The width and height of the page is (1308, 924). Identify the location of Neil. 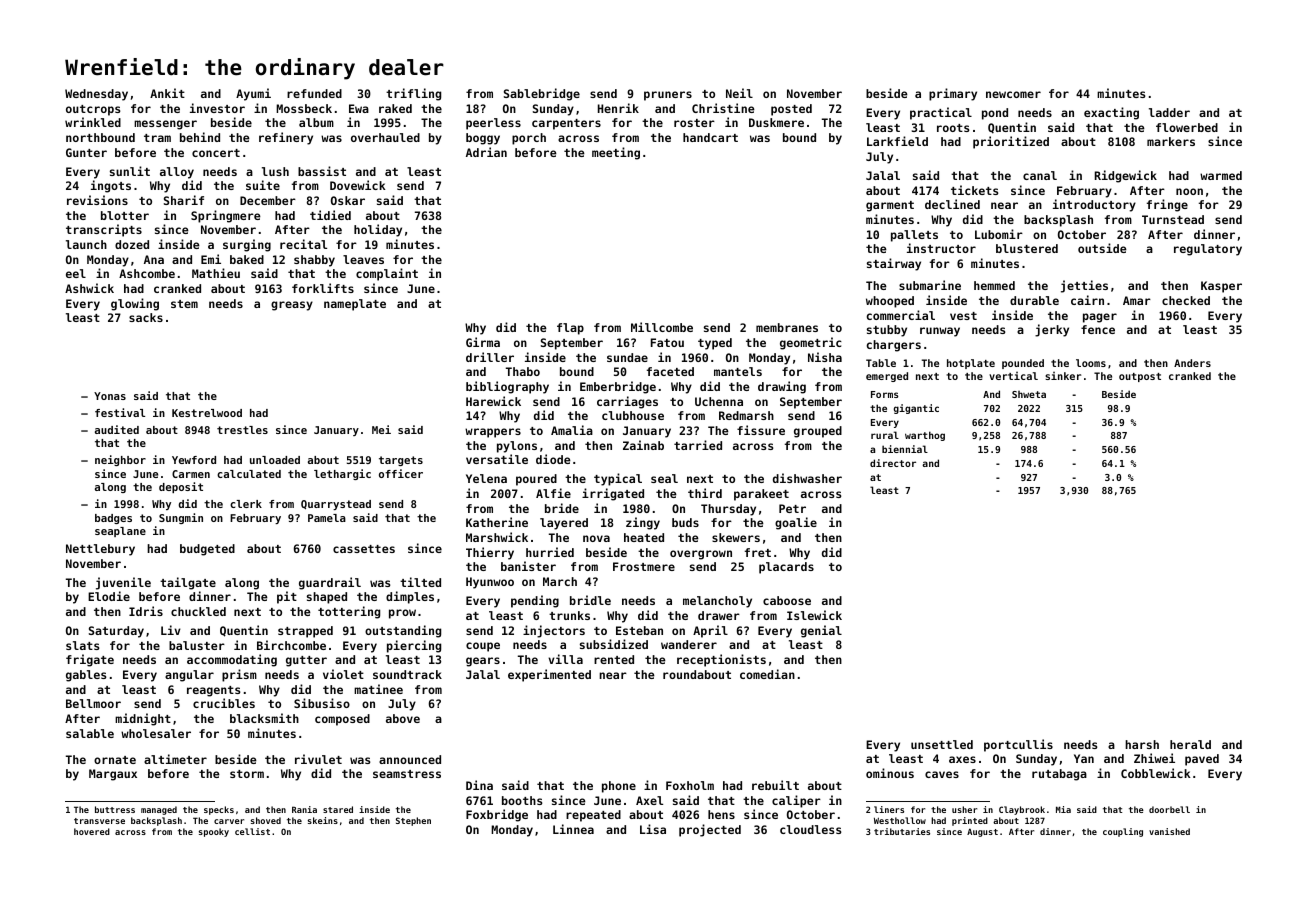
(739, 93).
